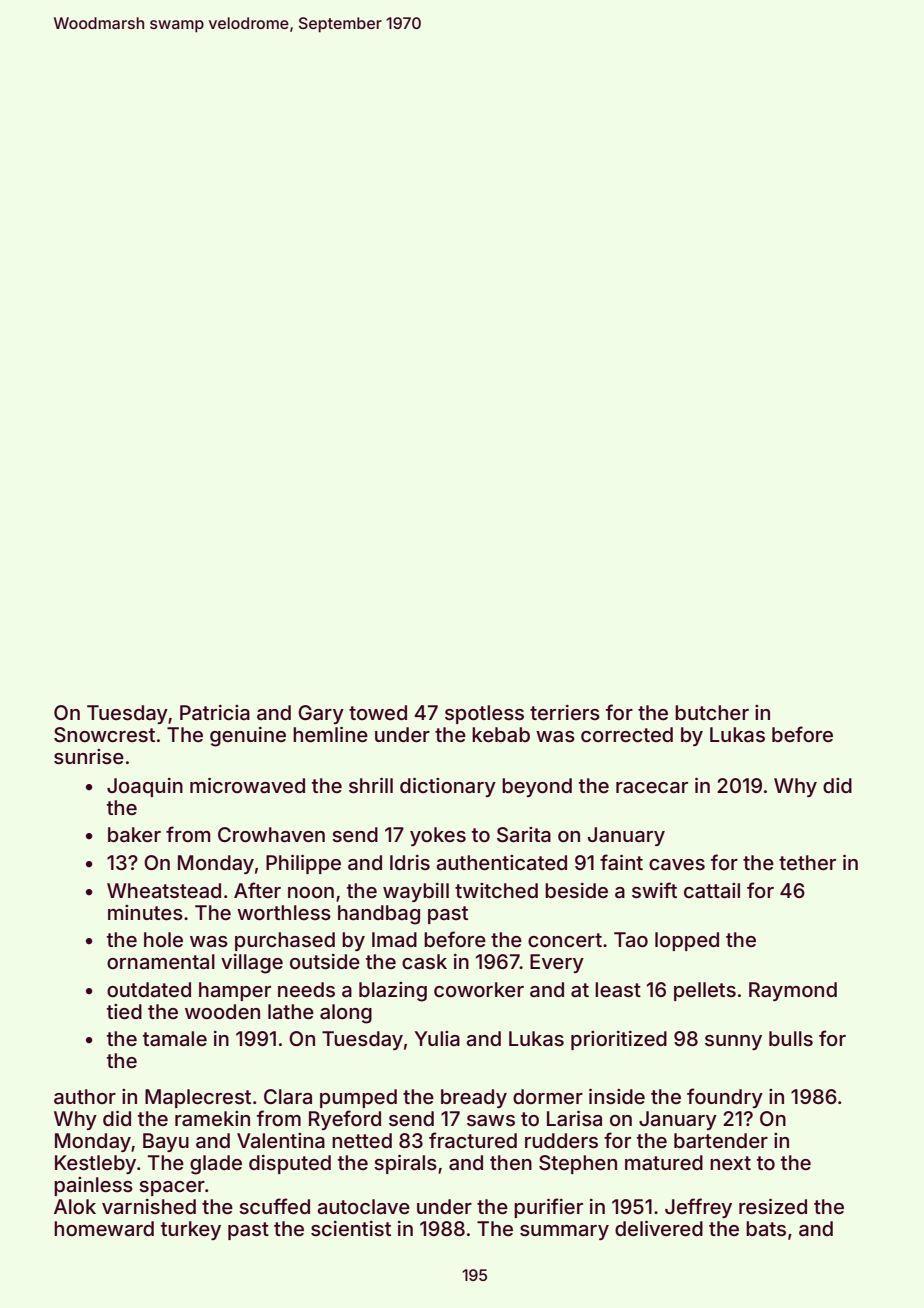  What do you see at coordinates (687, 941) in the screenshot?
I see `lopped` at bounding box center [687, 941].
